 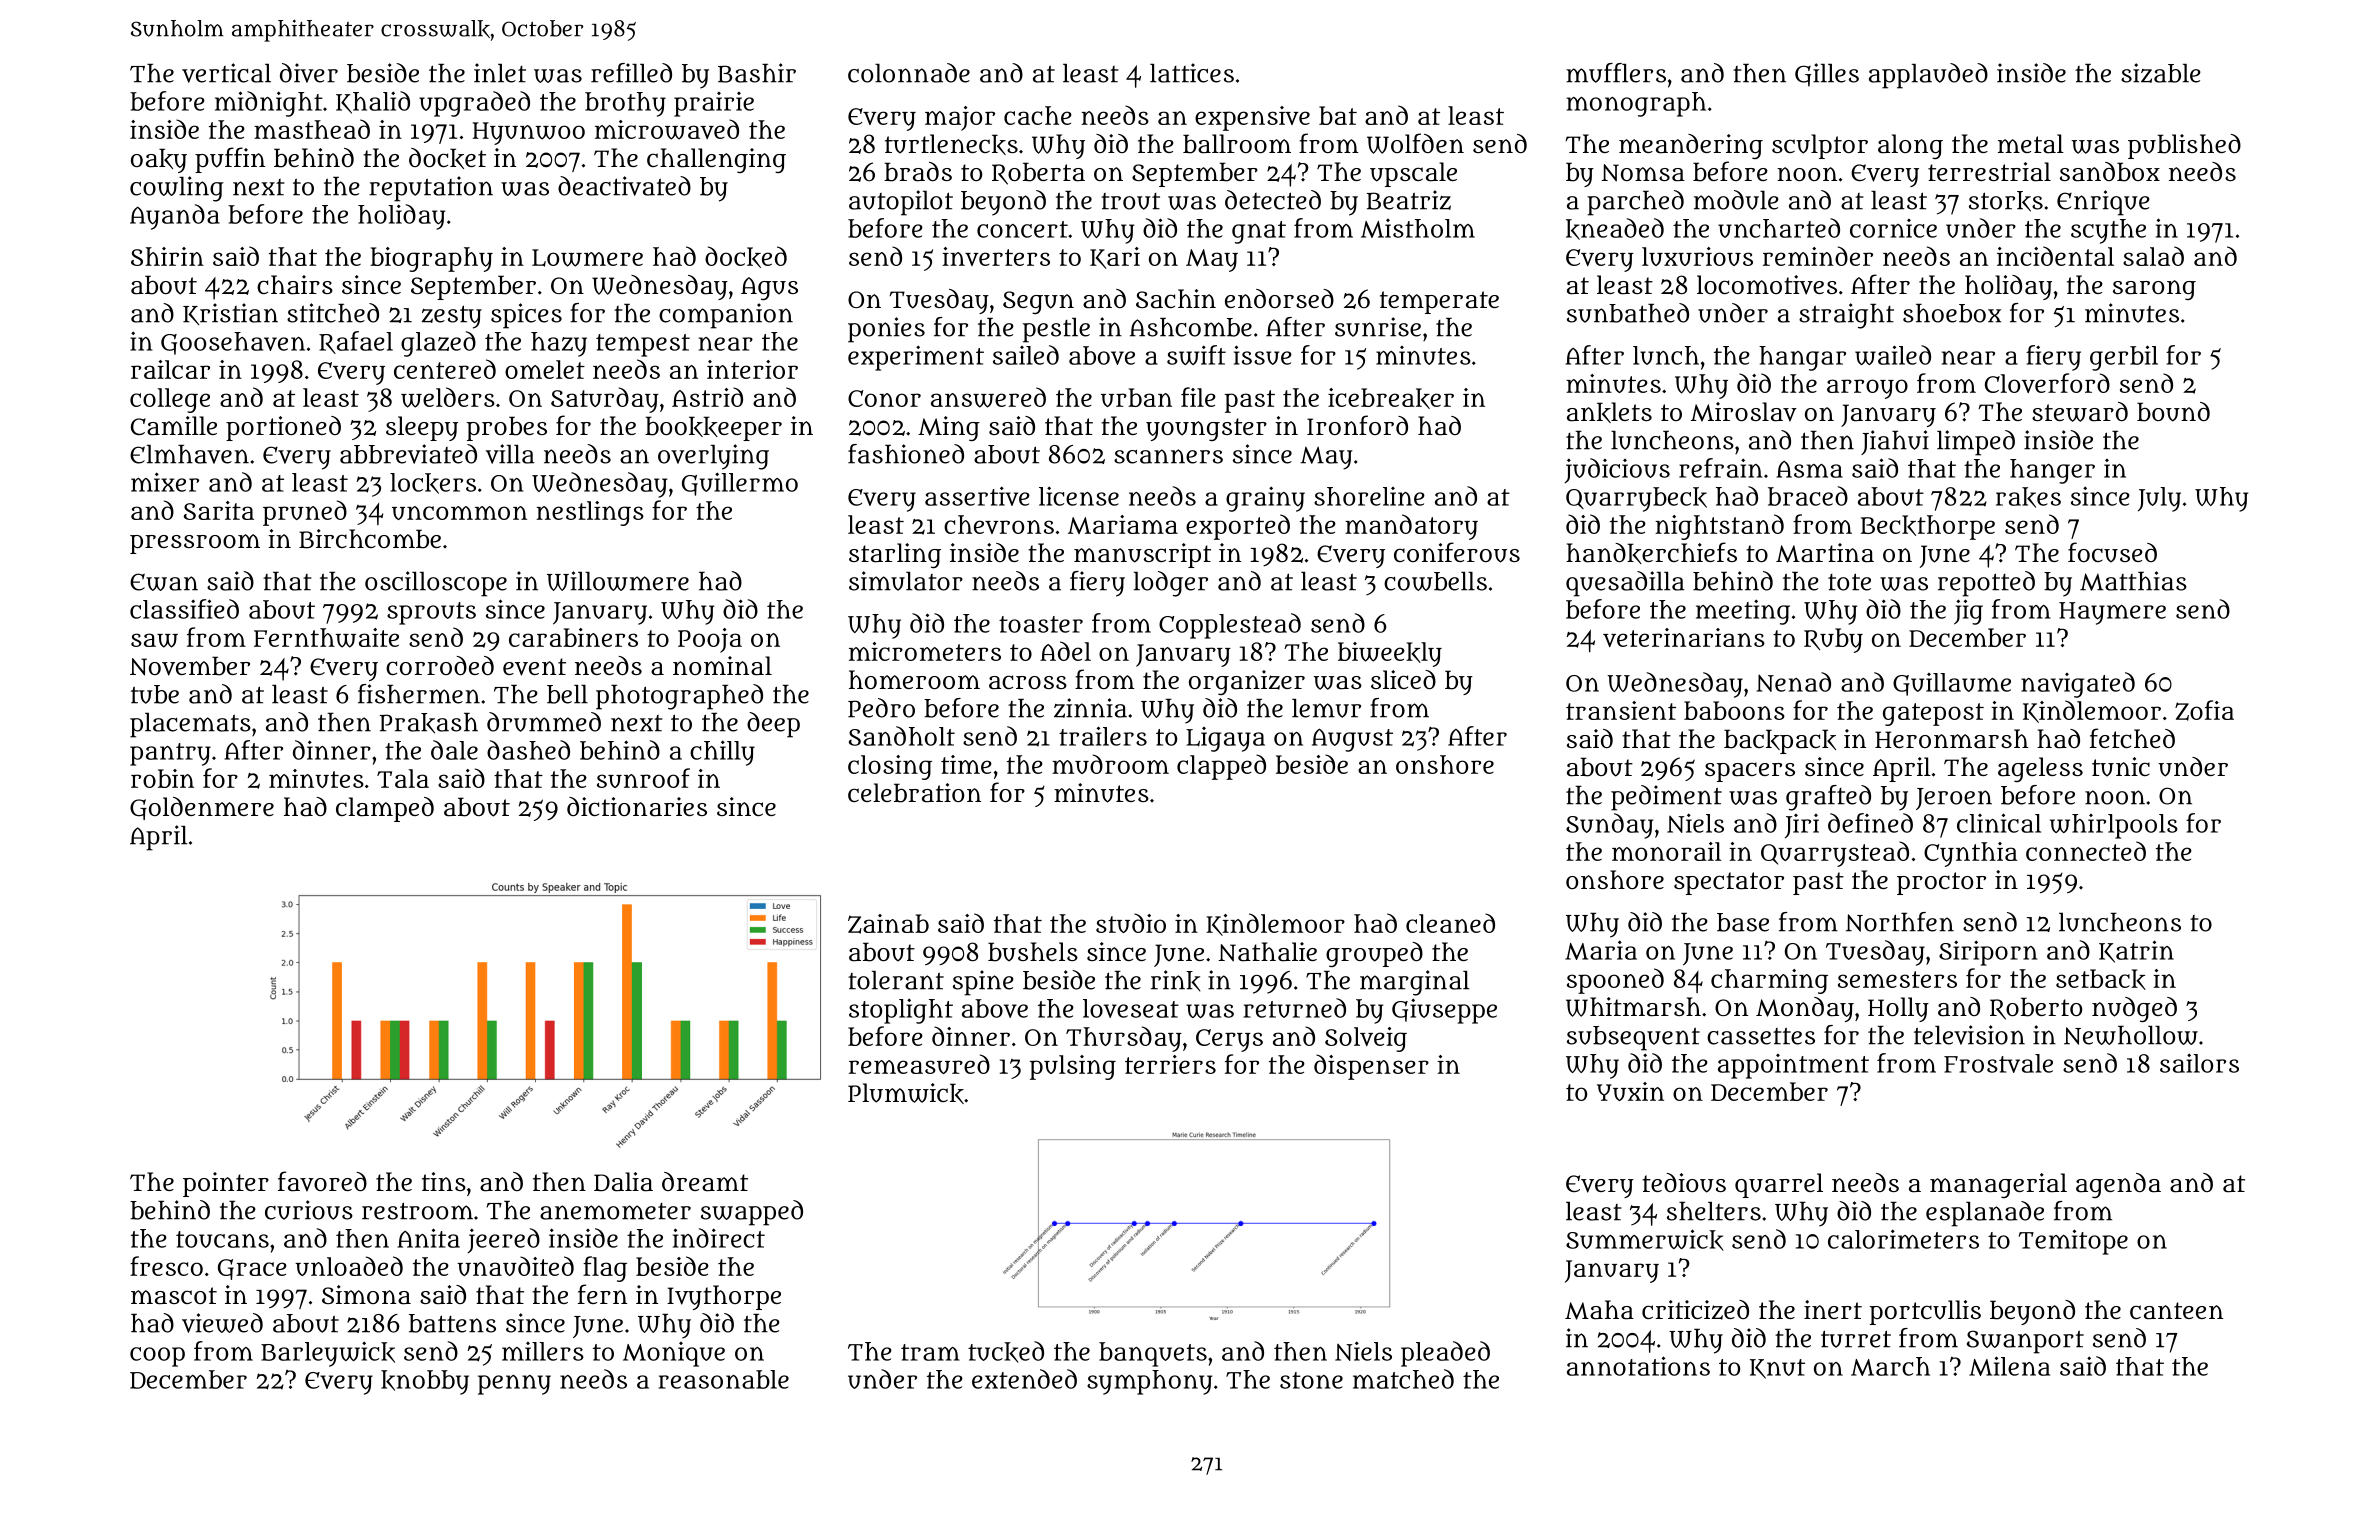 I want to click on applauded, so click(x=1928, y=76).
